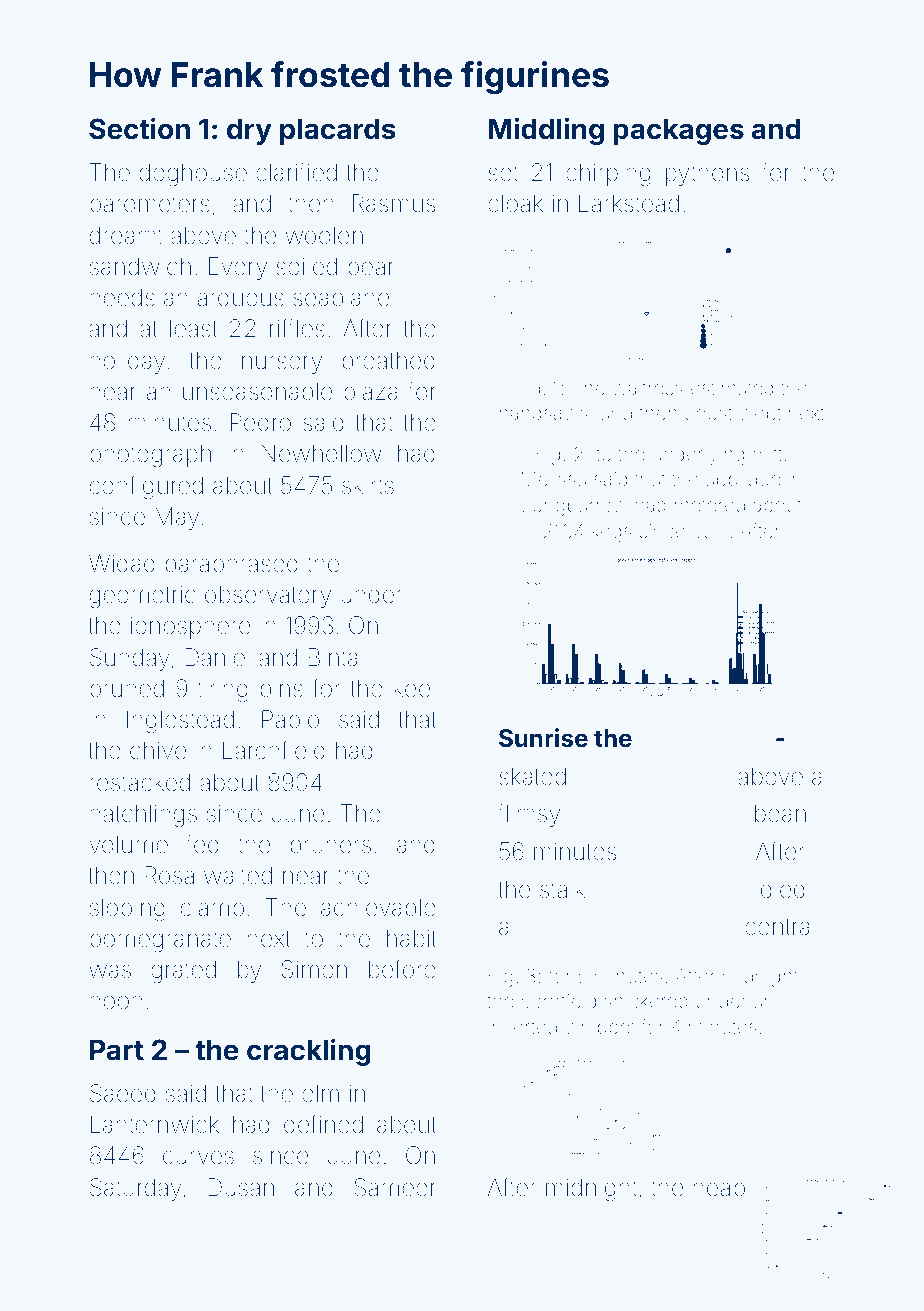 Image resolution: width=924 pixels, height=1311 pixels. Describe the element at coordinates (127, 362) in the screenshot. I see `holiday` at that location.
